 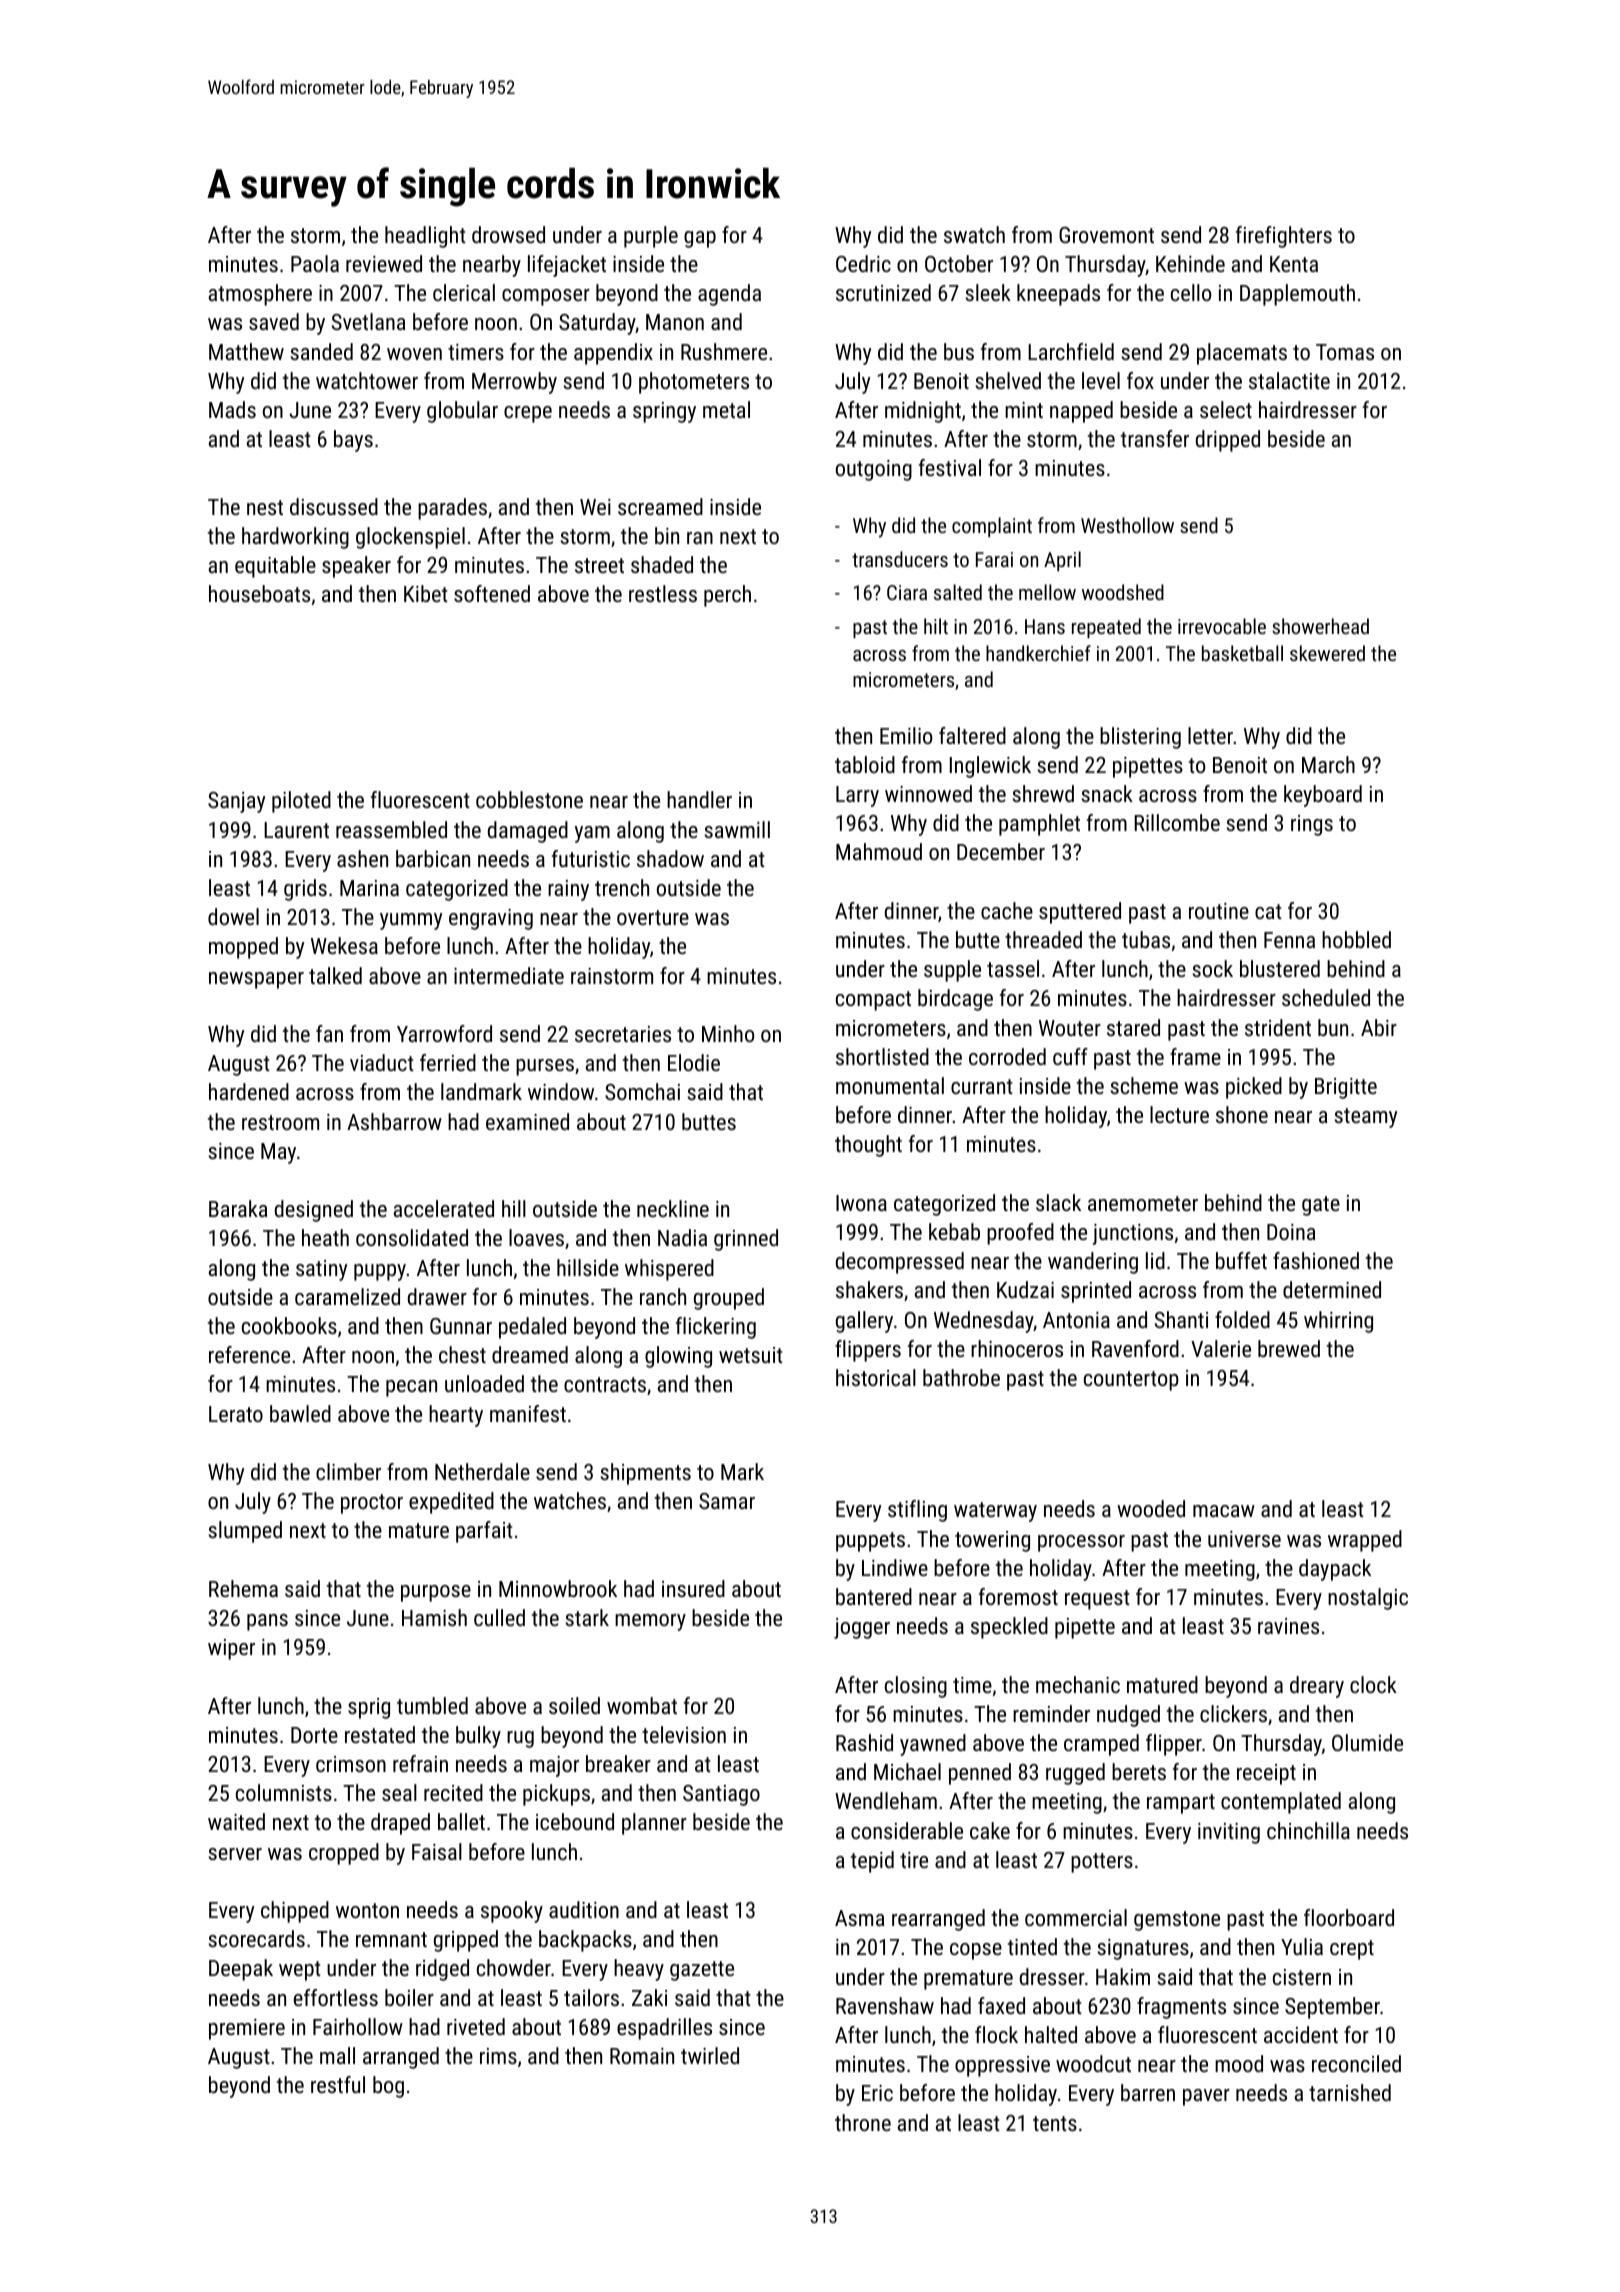 What do you see at coordinates (859, 1918) in the screenshot?
I see `Asma` at bounding box center [859, 1918].
